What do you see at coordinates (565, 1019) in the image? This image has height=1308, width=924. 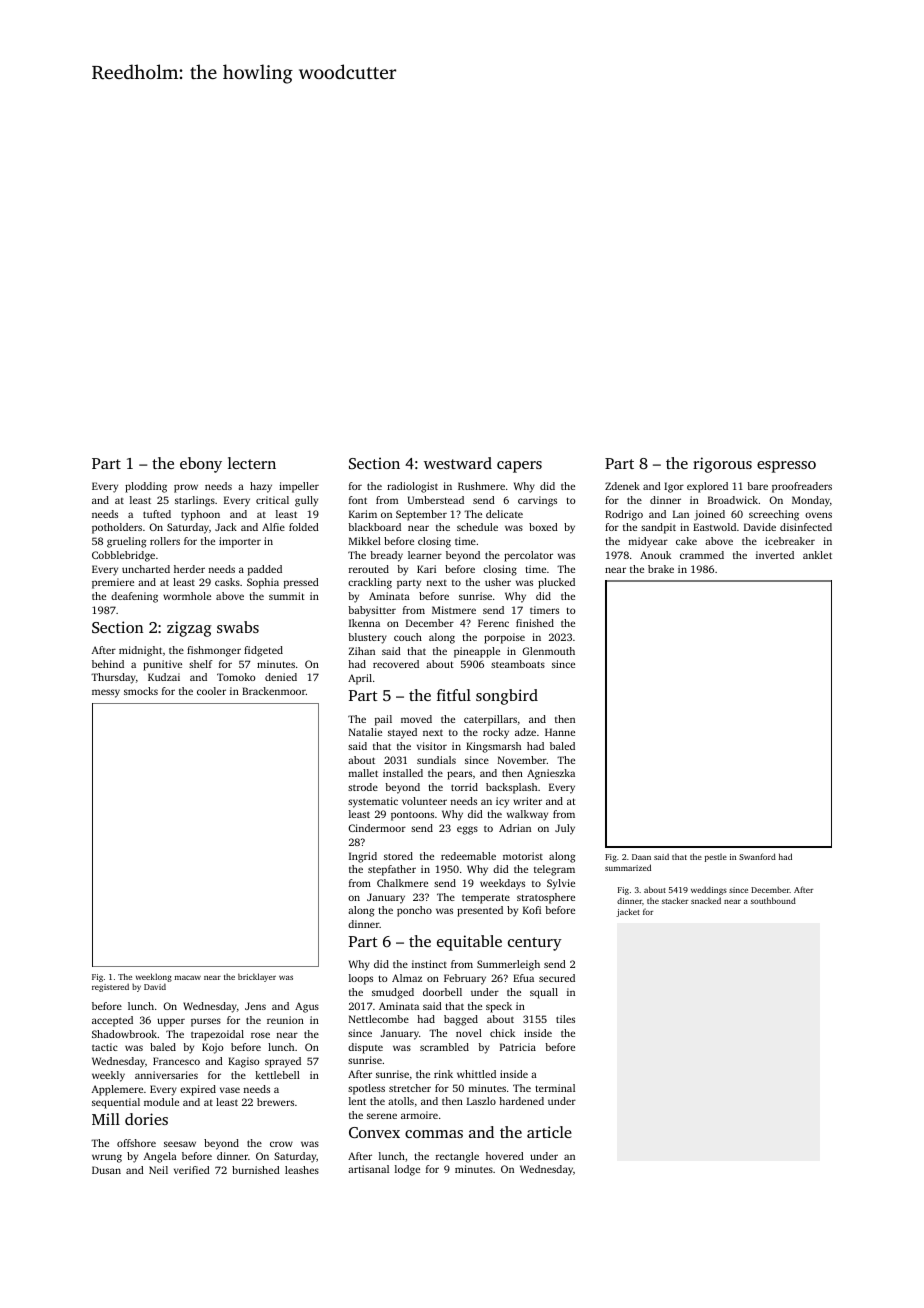 I see `tiles` at bounding box center [565, 1019].
